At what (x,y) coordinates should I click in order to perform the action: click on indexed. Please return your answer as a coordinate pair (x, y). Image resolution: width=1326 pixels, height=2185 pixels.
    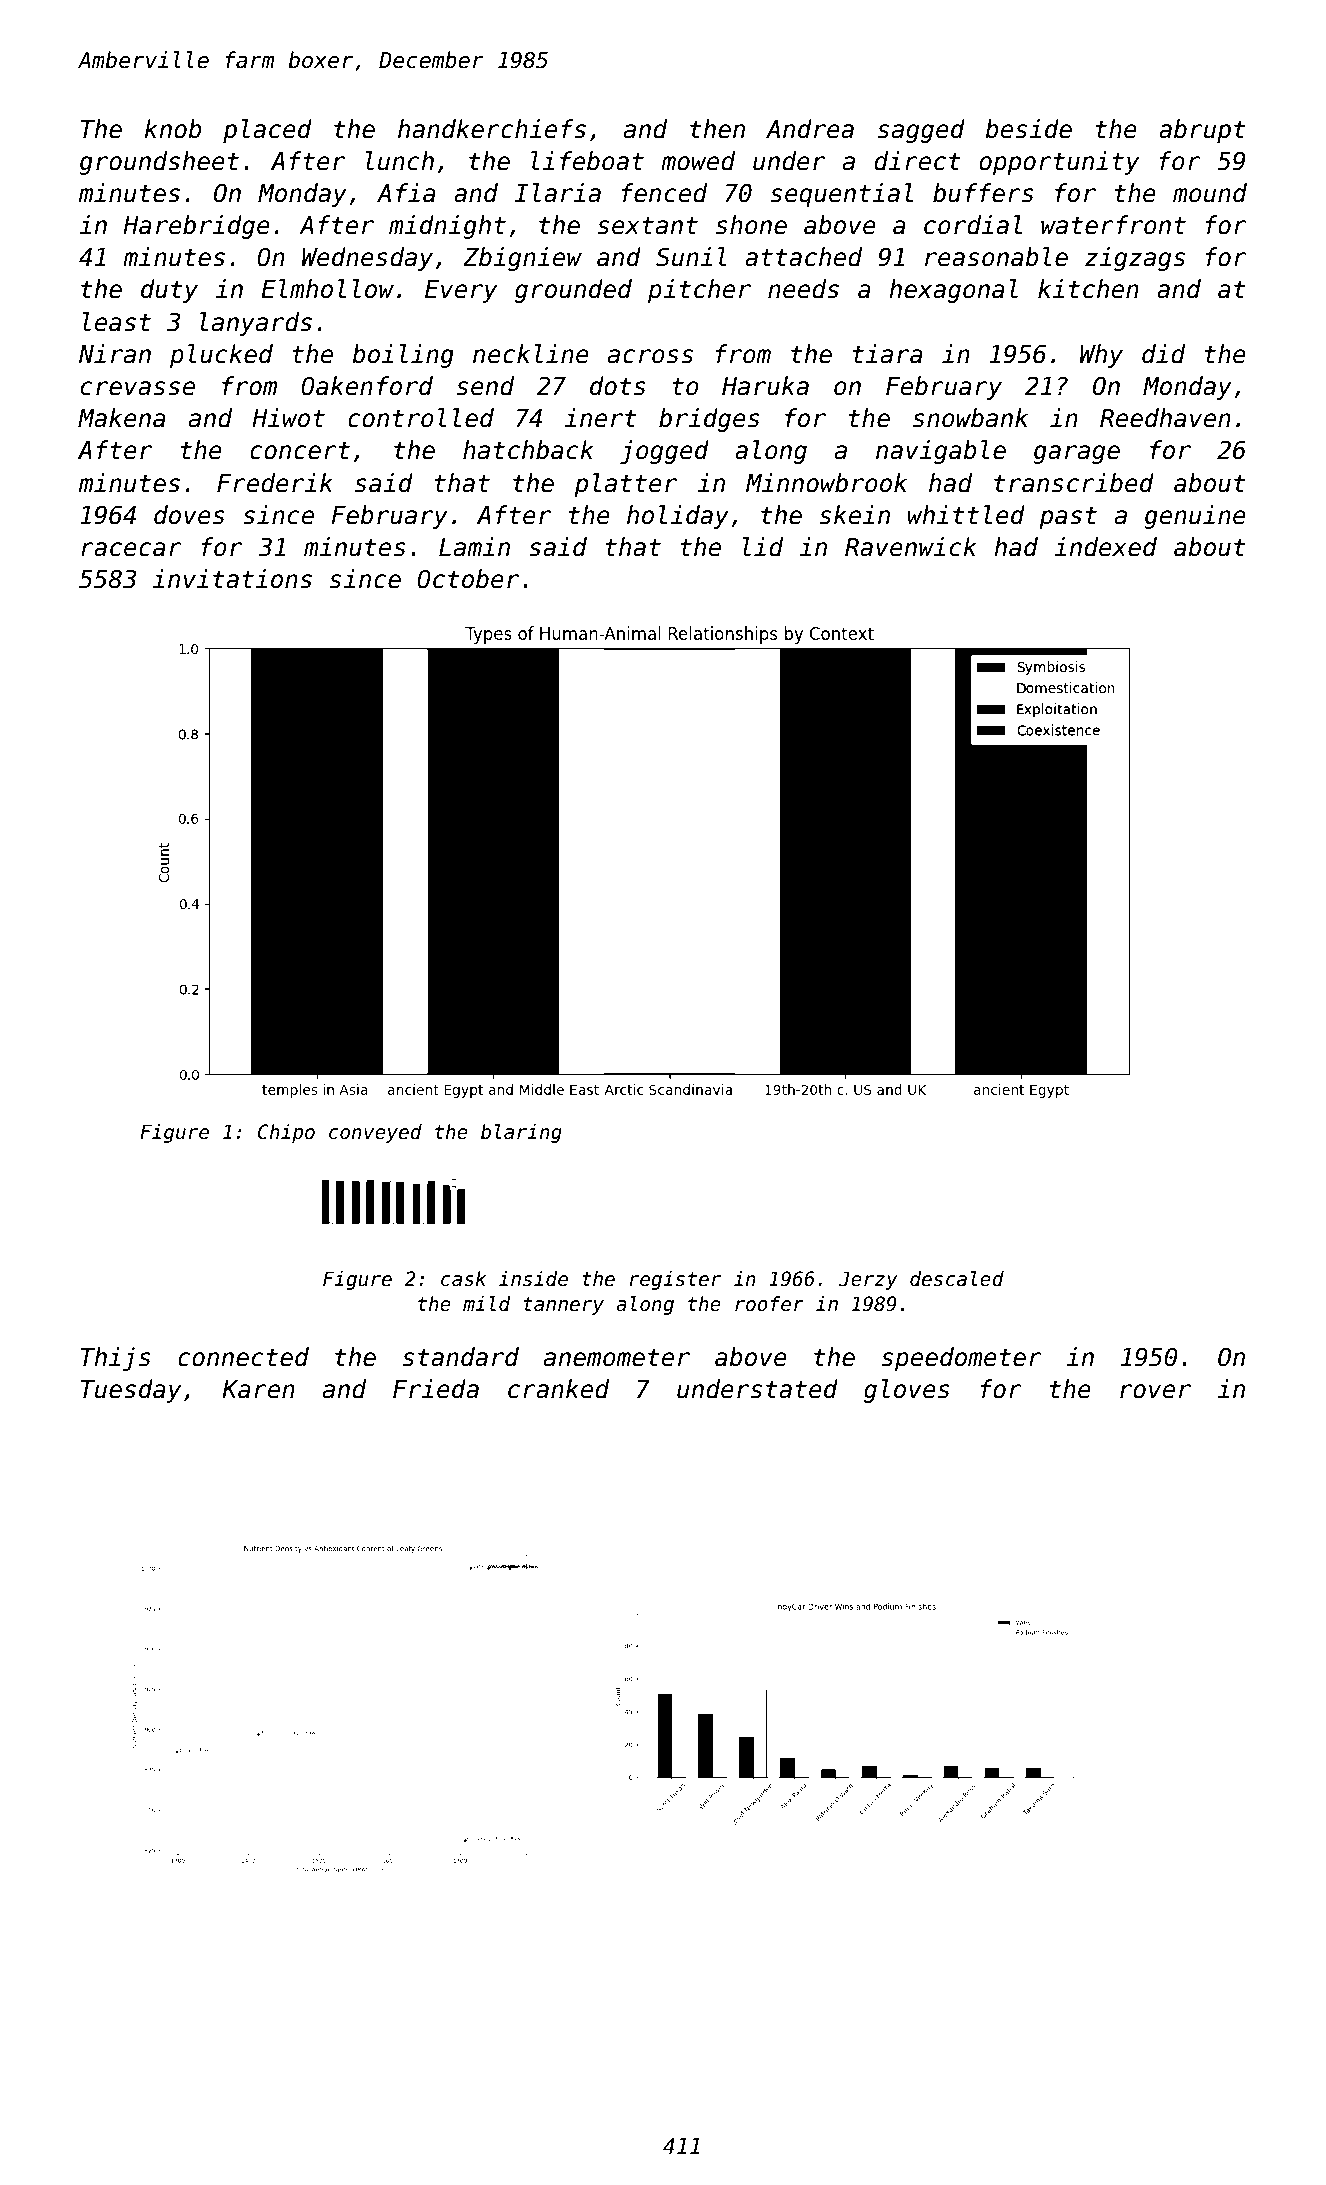
    Looking at the image, I should click on (1105, 547).
